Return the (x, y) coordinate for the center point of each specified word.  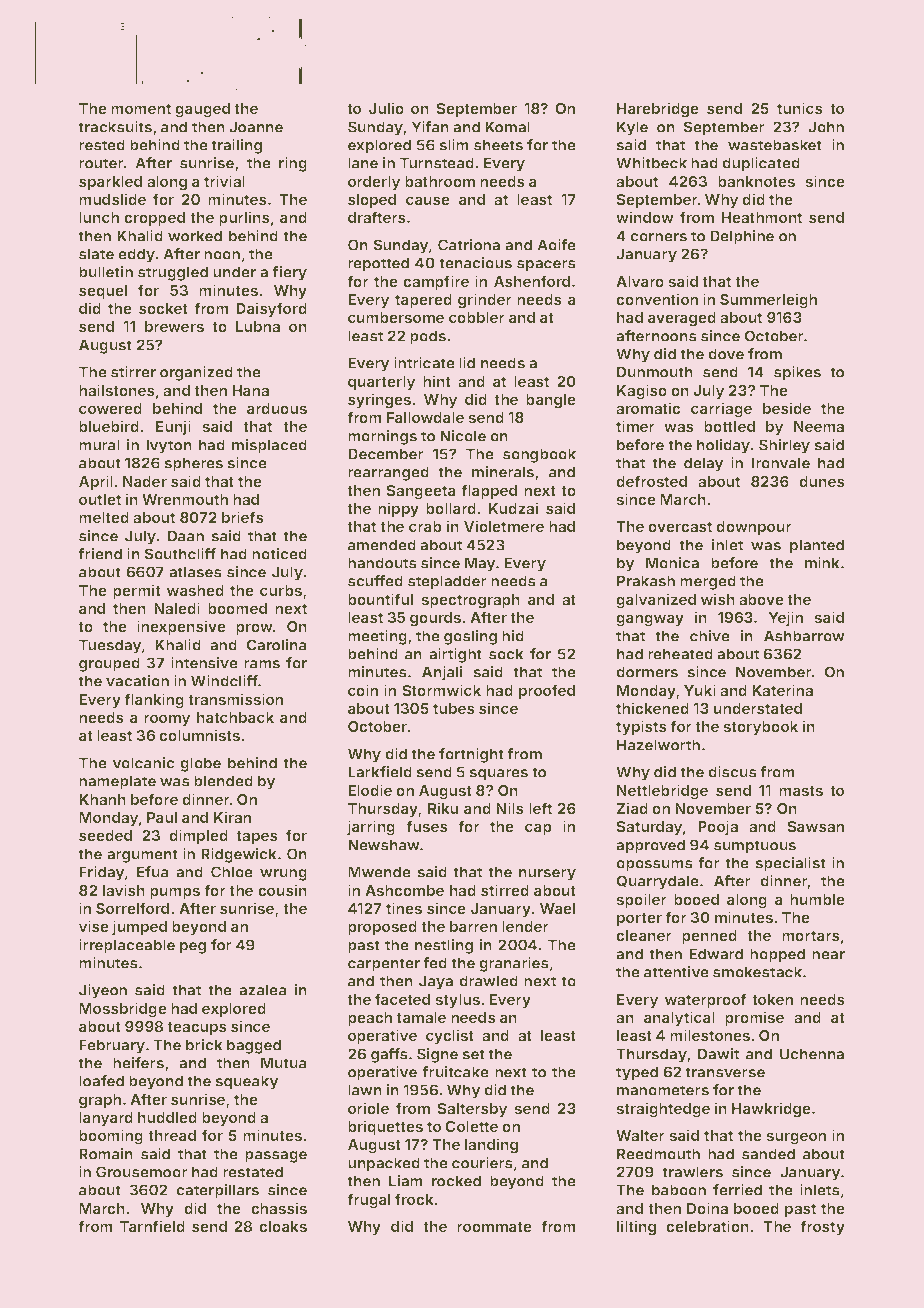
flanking (154, 701)
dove (726, 354)
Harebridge (658, 110)
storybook (760, 728)
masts (801, 791)
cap (538, 829)
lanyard (106, 1119)
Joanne (256, 127)
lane (363, 163)
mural (99, 445)
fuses (427, 826)
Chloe (232, 872)
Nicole (463, 436)
